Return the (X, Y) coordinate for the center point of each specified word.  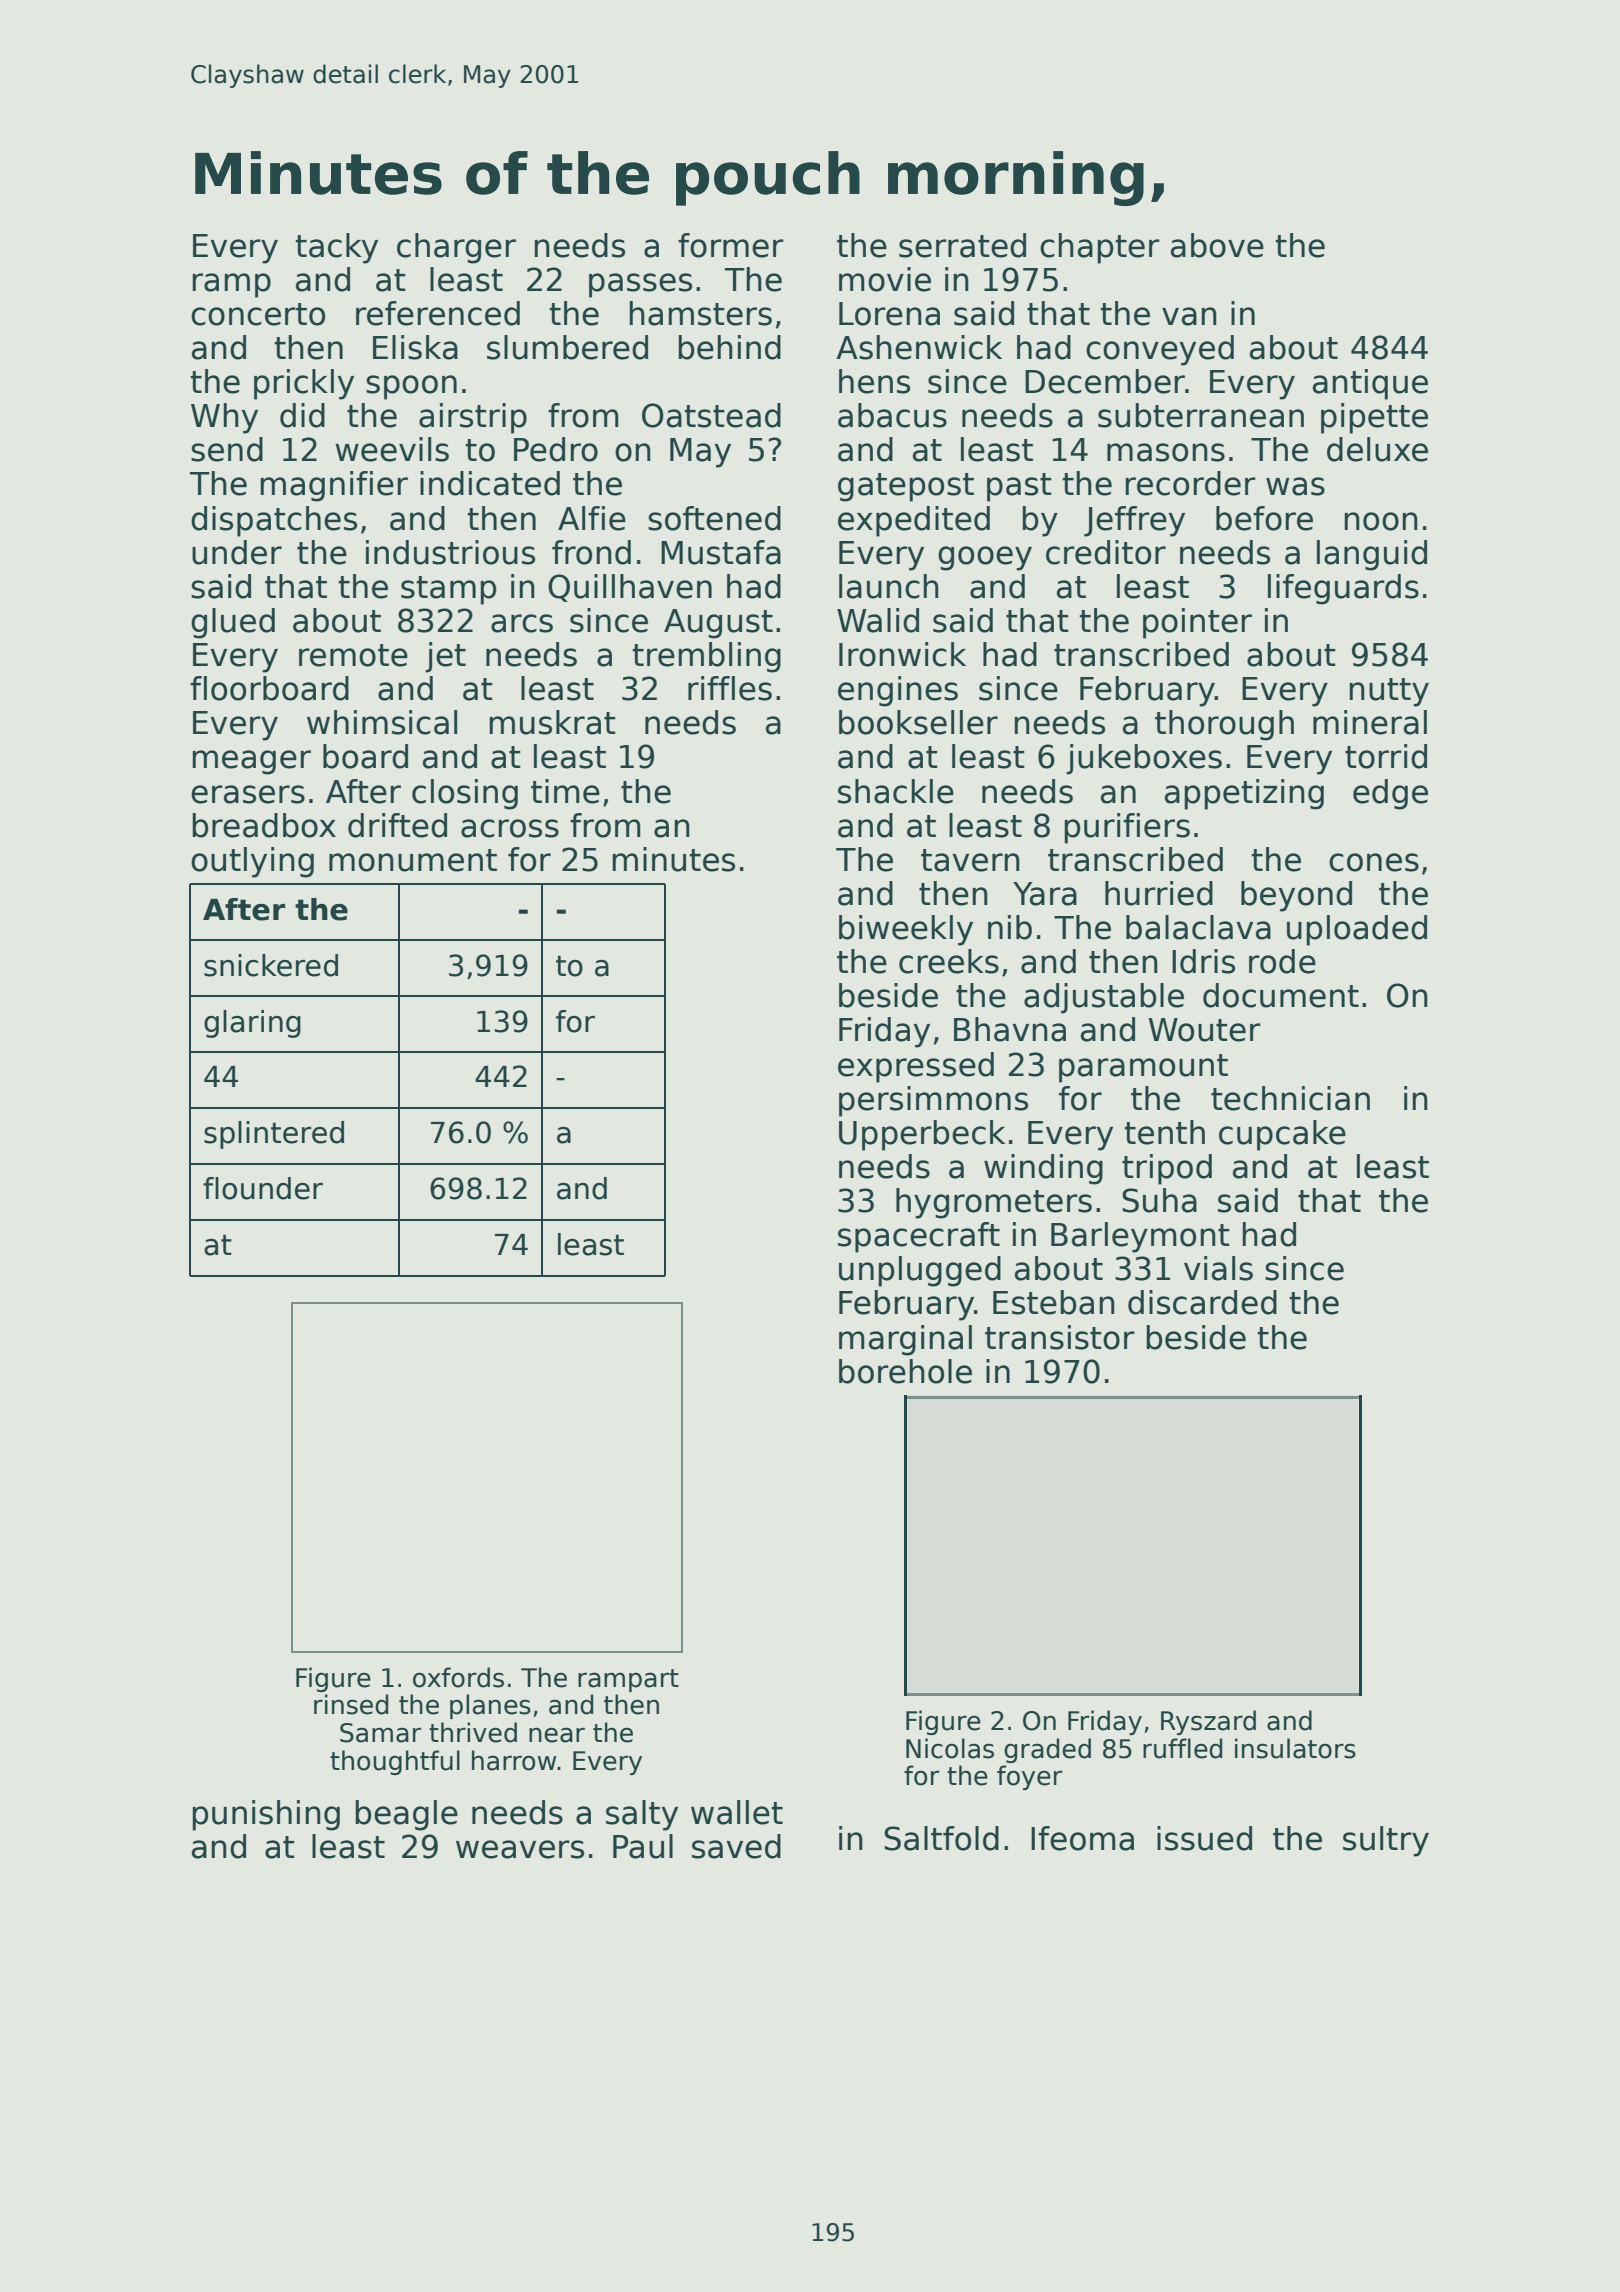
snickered (271, 965)
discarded (1202, 1302)
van (1189, 316)
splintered (274, 1135)
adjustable (1104, 998)
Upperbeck (922, 1135)
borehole (905, 1371)
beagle (406, 1815)
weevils (392, 449)
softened (714, 518)
